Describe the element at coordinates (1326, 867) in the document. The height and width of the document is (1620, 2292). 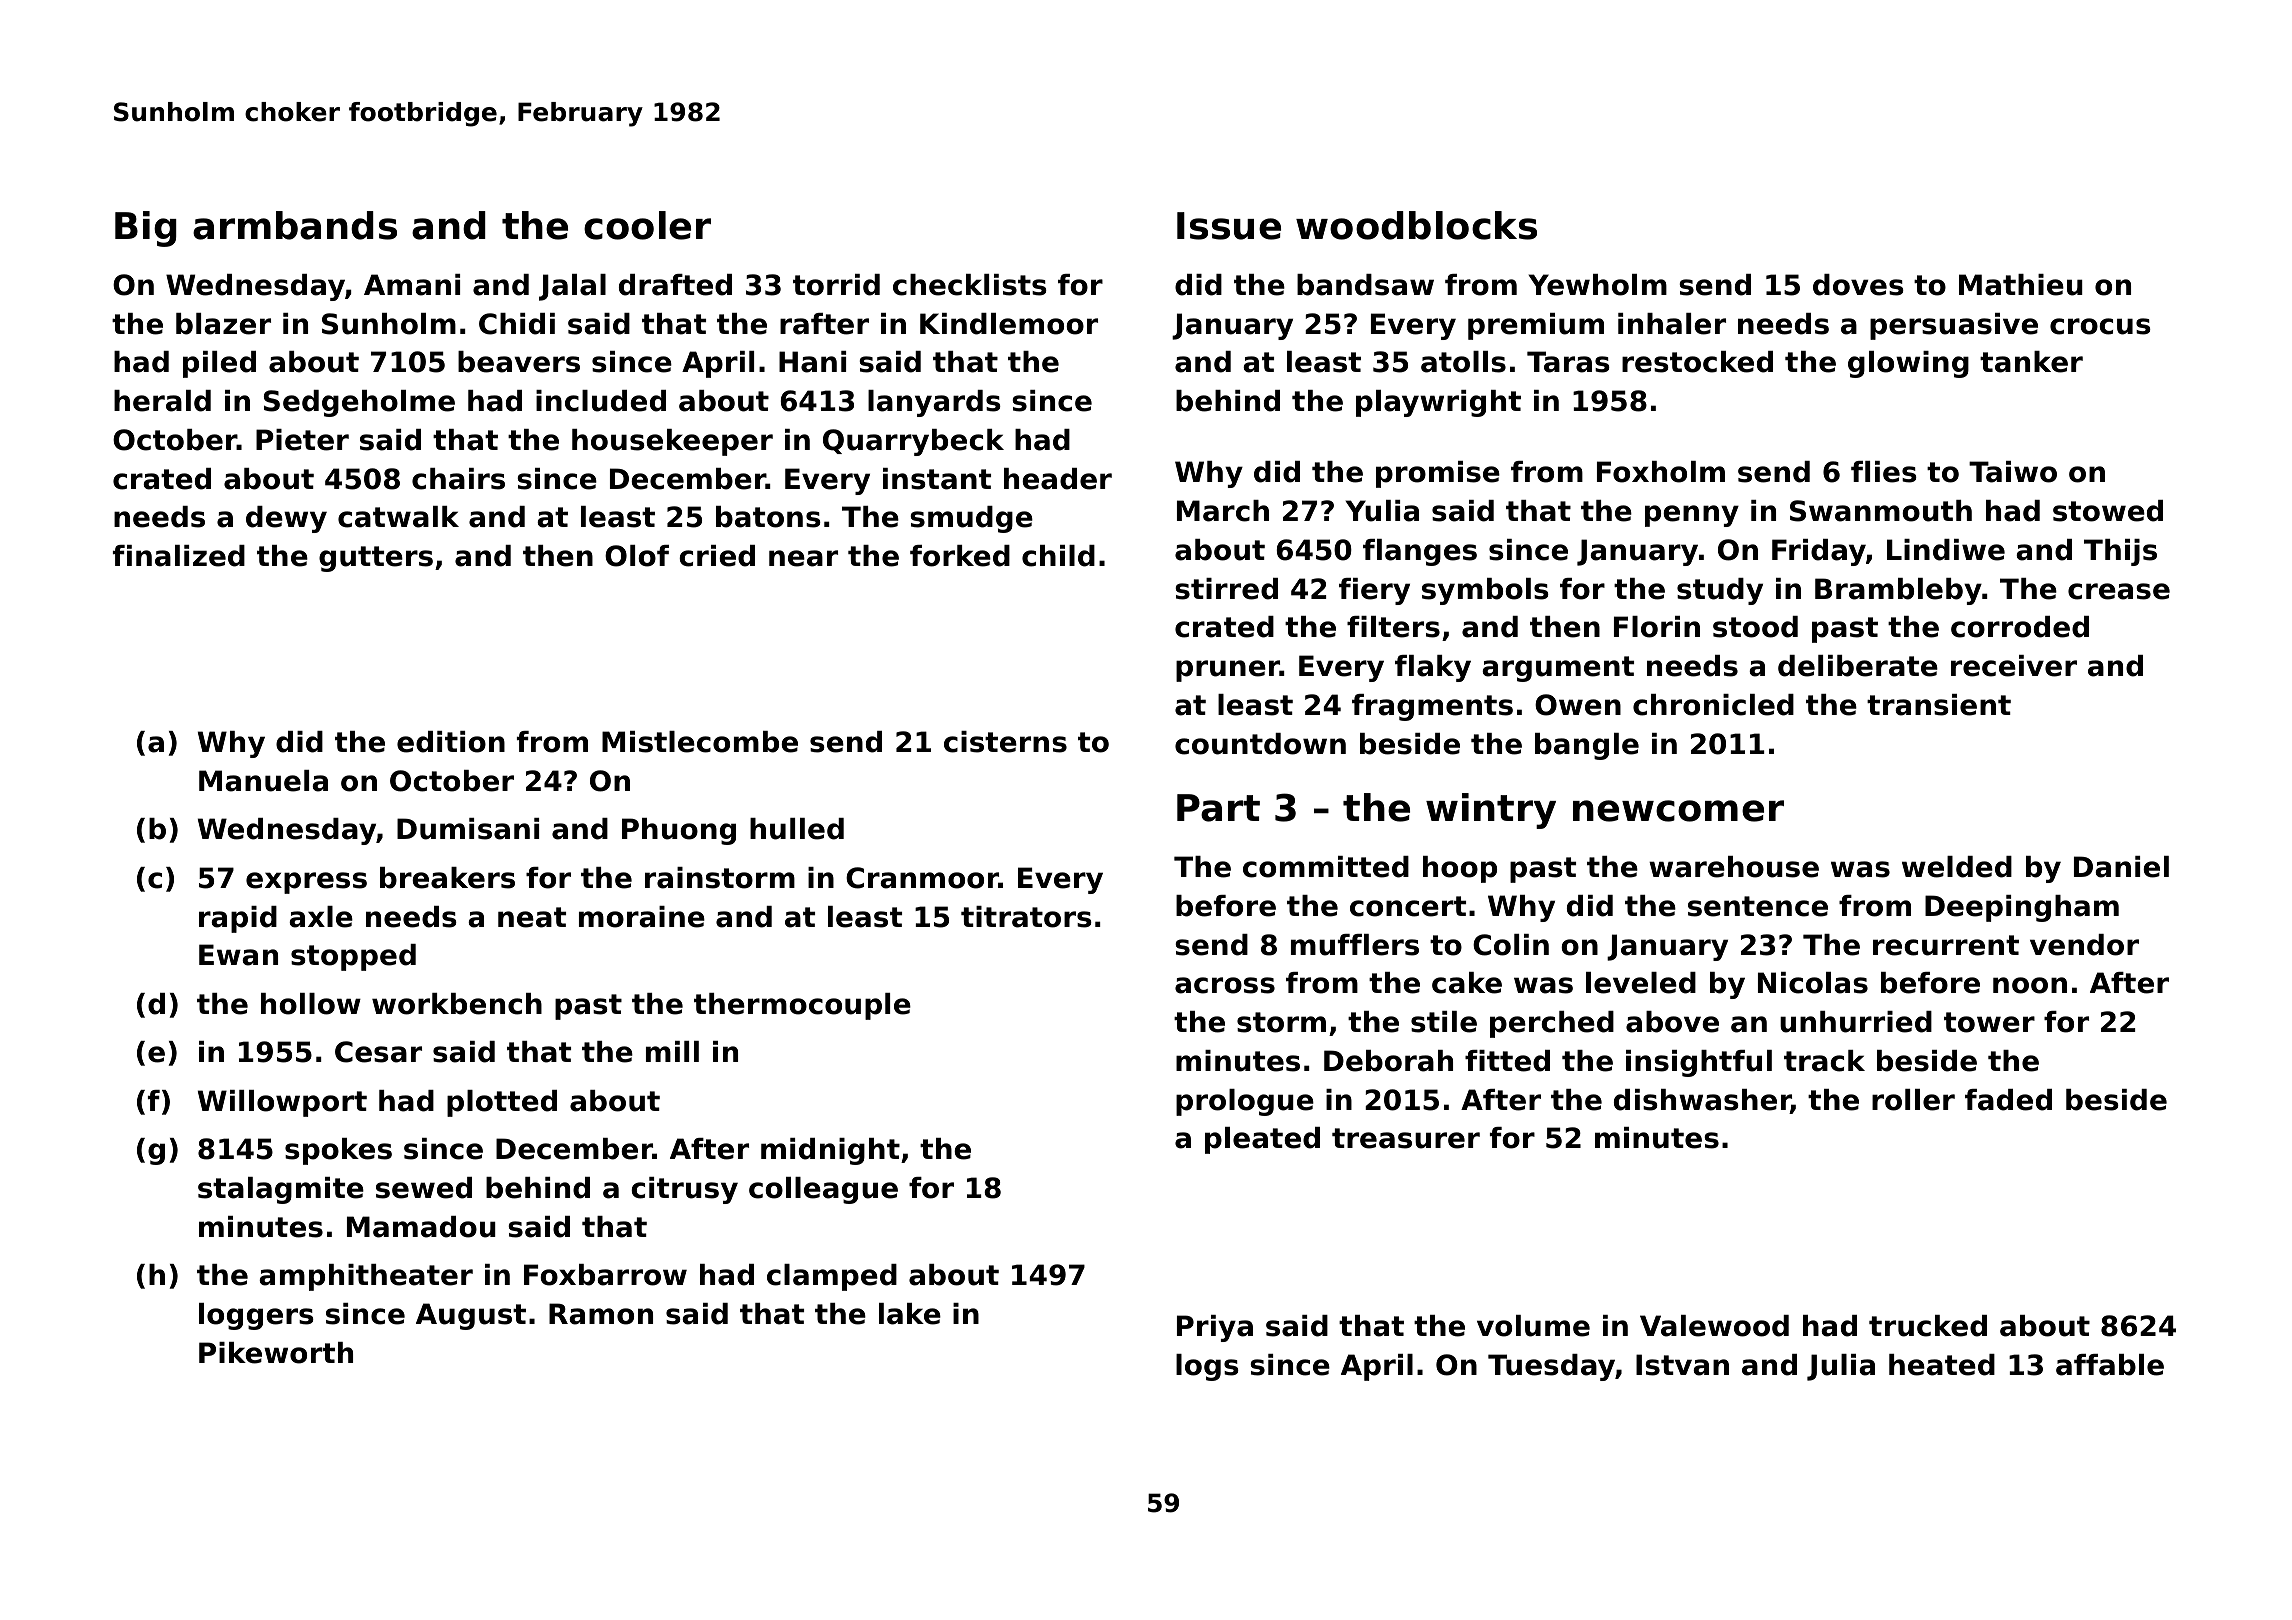
I see `committed` at that location.
